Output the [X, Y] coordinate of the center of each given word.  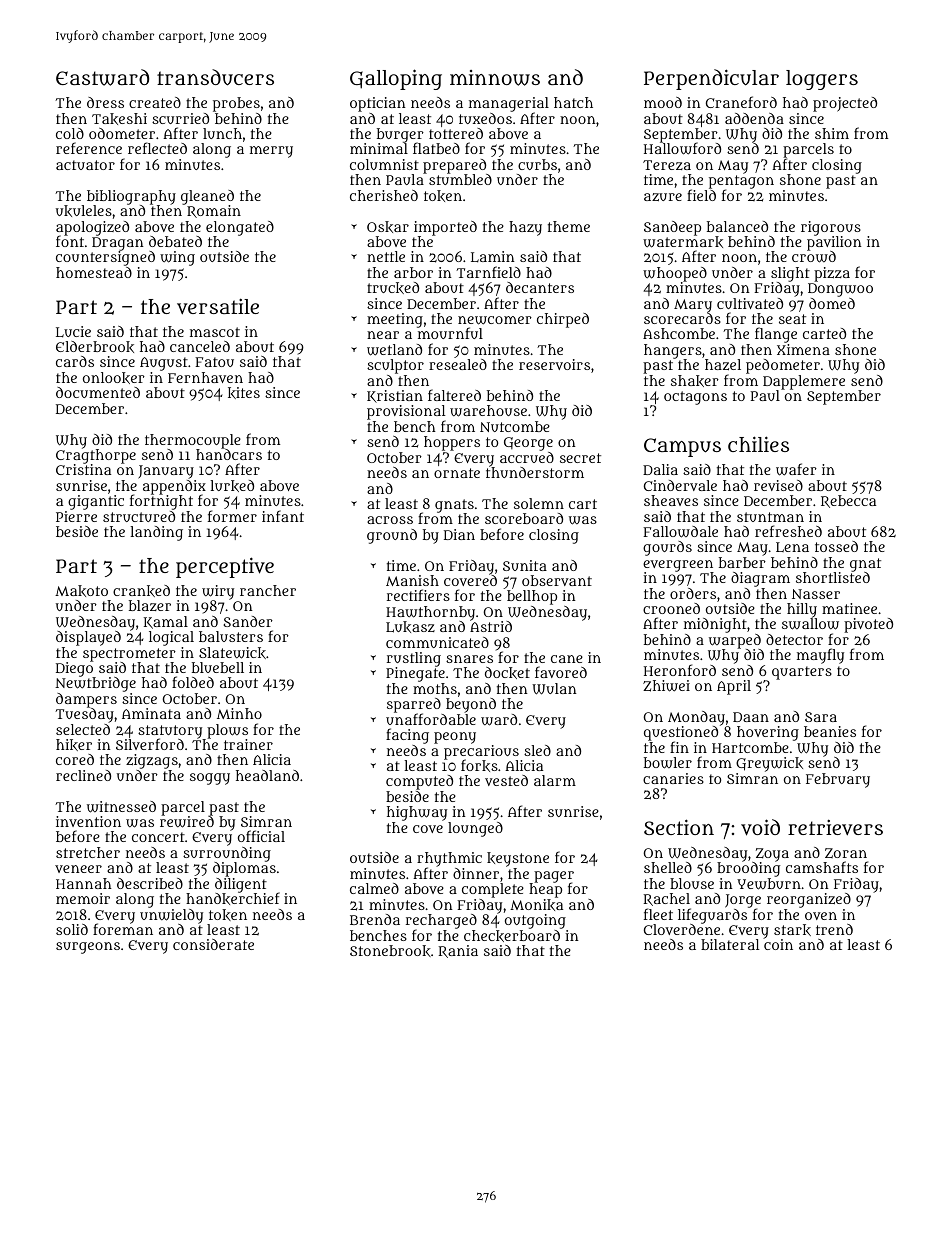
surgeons [88, 948]
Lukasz [410, 627]
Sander [248, 621]
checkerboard [512, 936]
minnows [495, 78]
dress [105, 102]
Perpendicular [711, 79]
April [734, 687]
